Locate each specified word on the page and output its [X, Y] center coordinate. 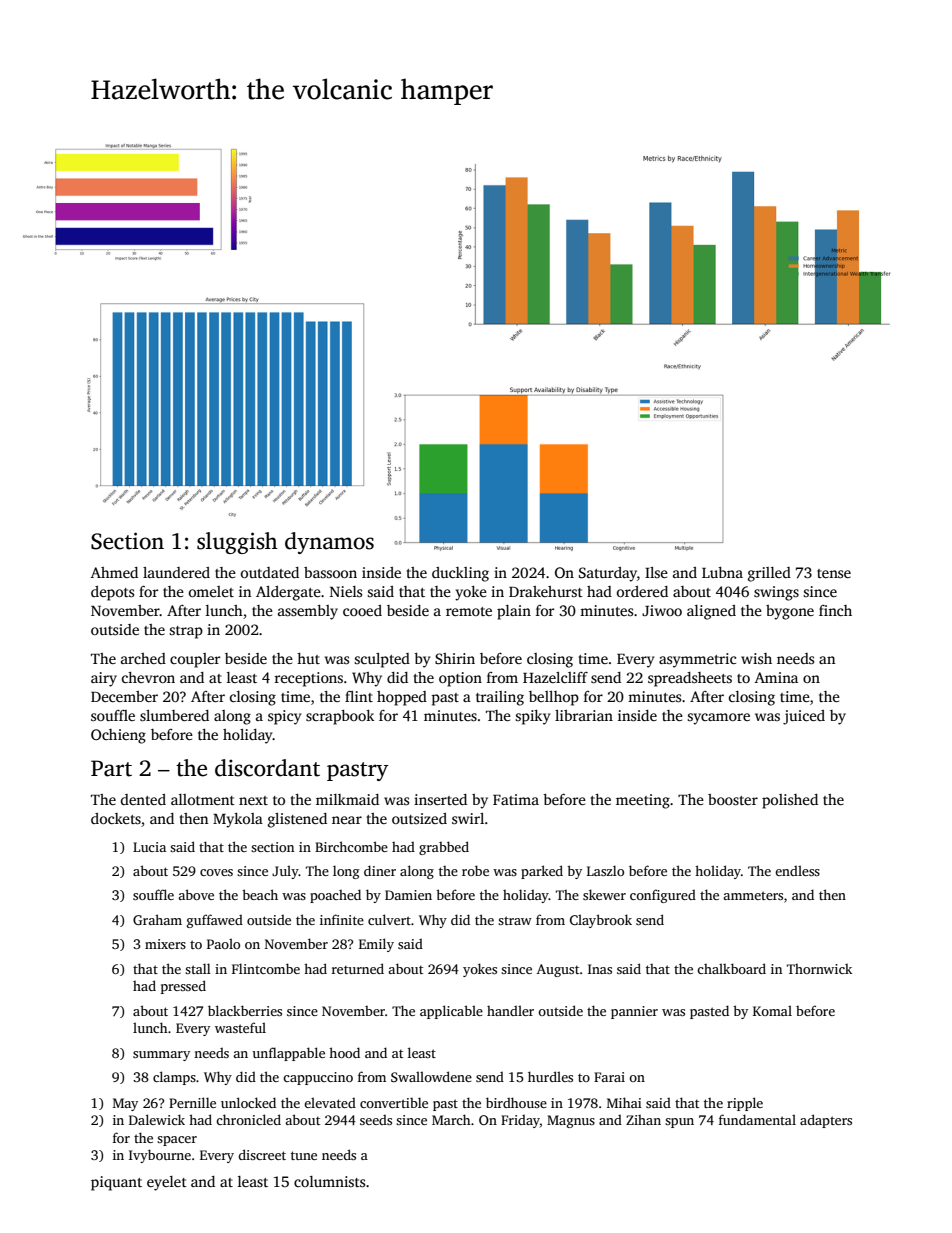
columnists [329, 1181]
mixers [165, 944]
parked [542, 872]
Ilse [656, 572]
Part [111, 768]
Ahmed [114, 572]
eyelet [167, 1183]
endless [797, 870]
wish [756, 658]
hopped [402, 698]
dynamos [329, 543]
